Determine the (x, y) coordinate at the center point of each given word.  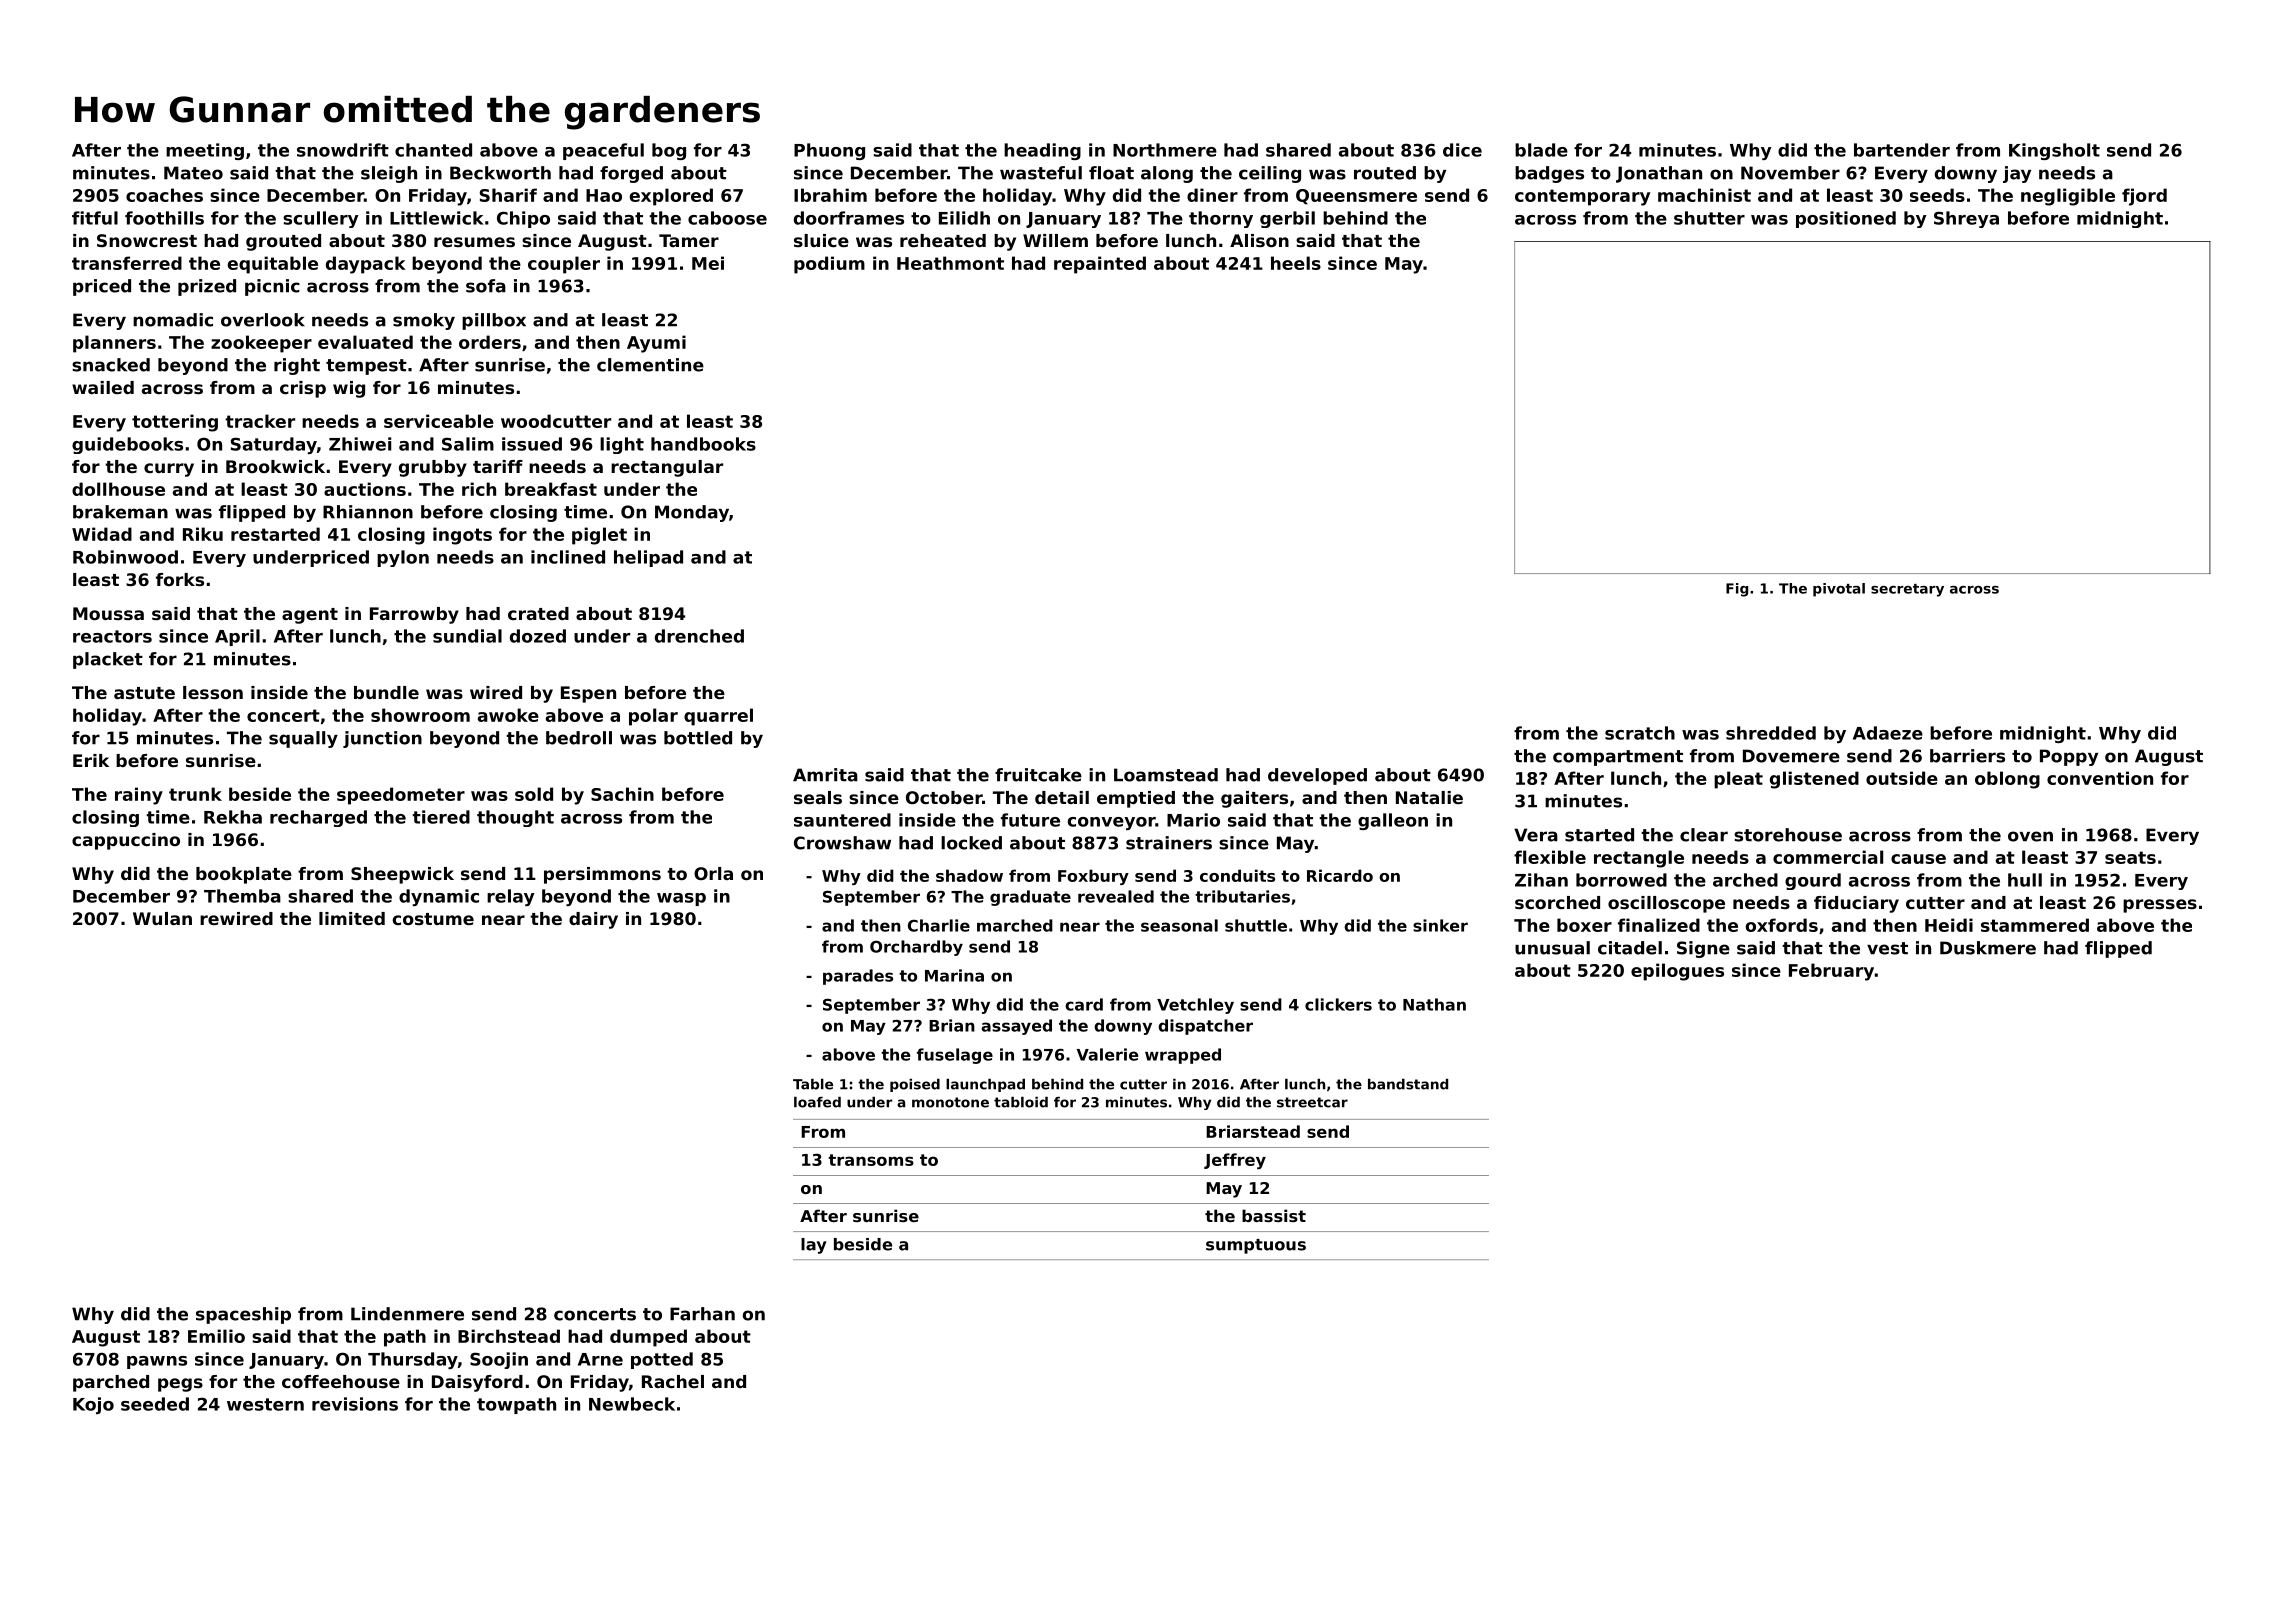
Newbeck (632, 1404)
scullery (320, 219)
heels (1296, 263)
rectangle (1639, 859)
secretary (1907, 590)
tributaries (1242, 896)
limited (352, 918)
